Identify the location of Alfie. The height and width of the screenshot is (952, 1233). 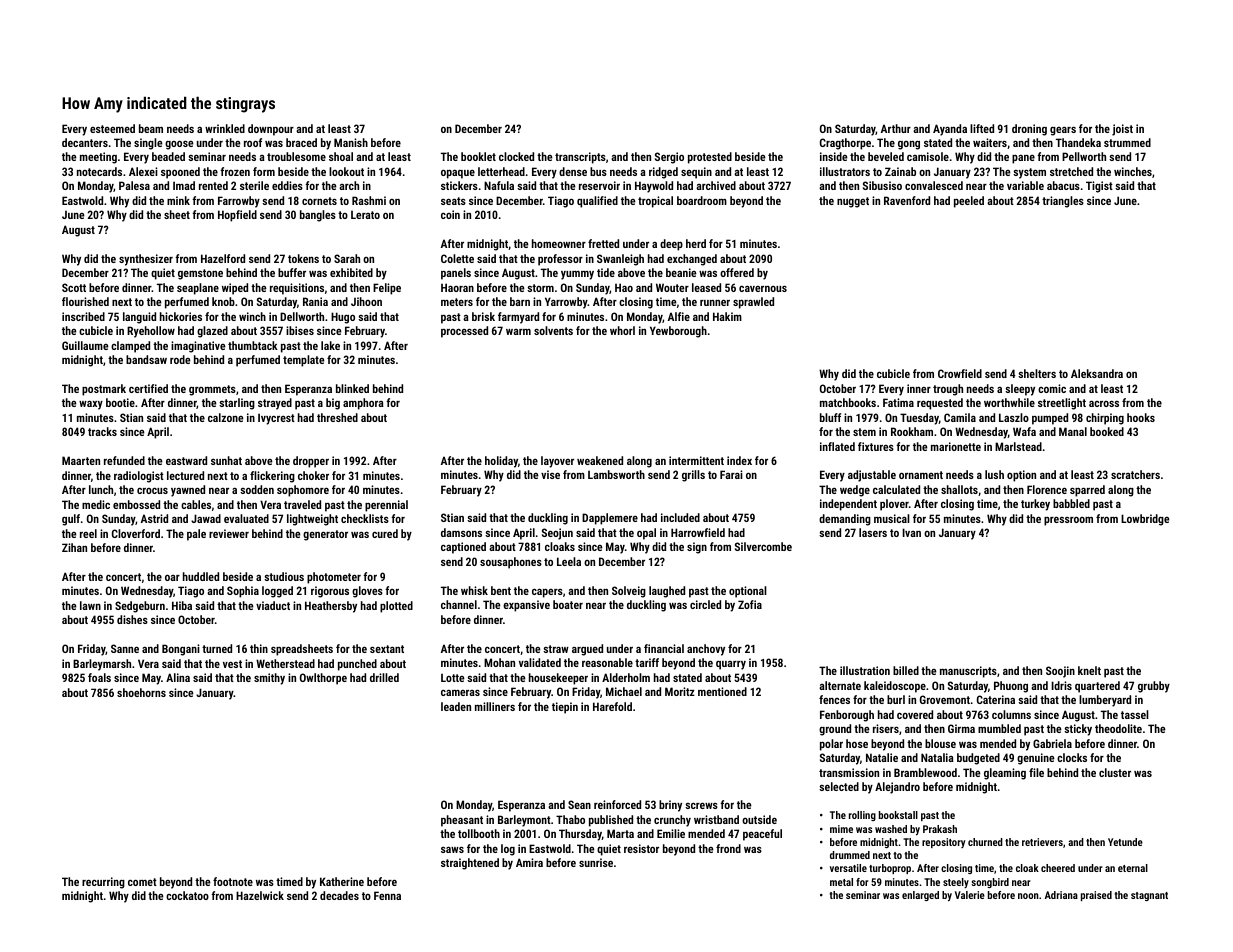
(679, 316).
